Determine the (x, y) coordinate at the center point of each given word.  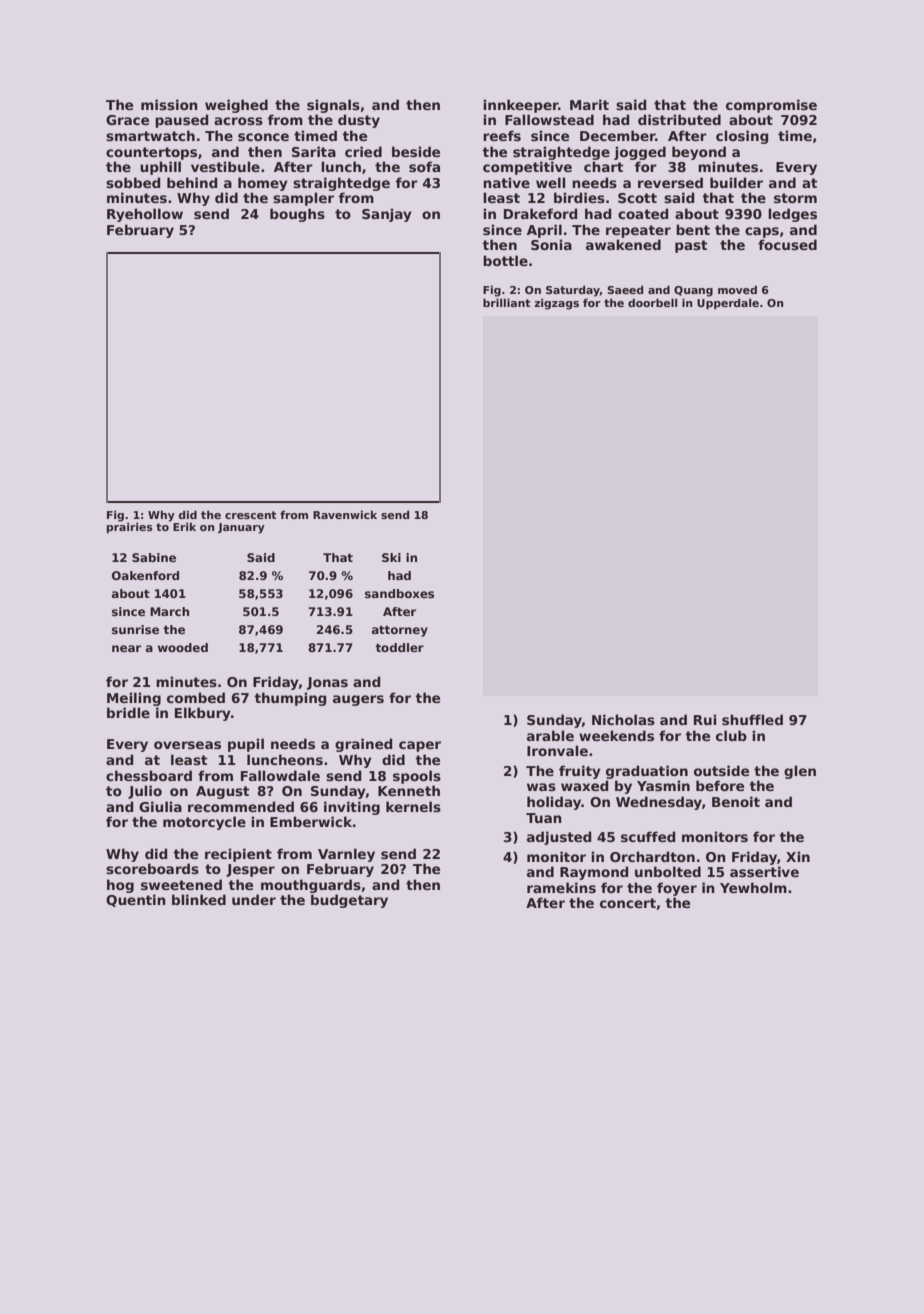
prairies (130, 528)
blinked (199, 899)
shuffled (752, 719)
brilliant (507, 302)
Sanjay (387, 215)
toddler (399, 647)
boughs (297, 215)
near (126, 648)
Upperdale (728, 304)
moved (737, 290)
